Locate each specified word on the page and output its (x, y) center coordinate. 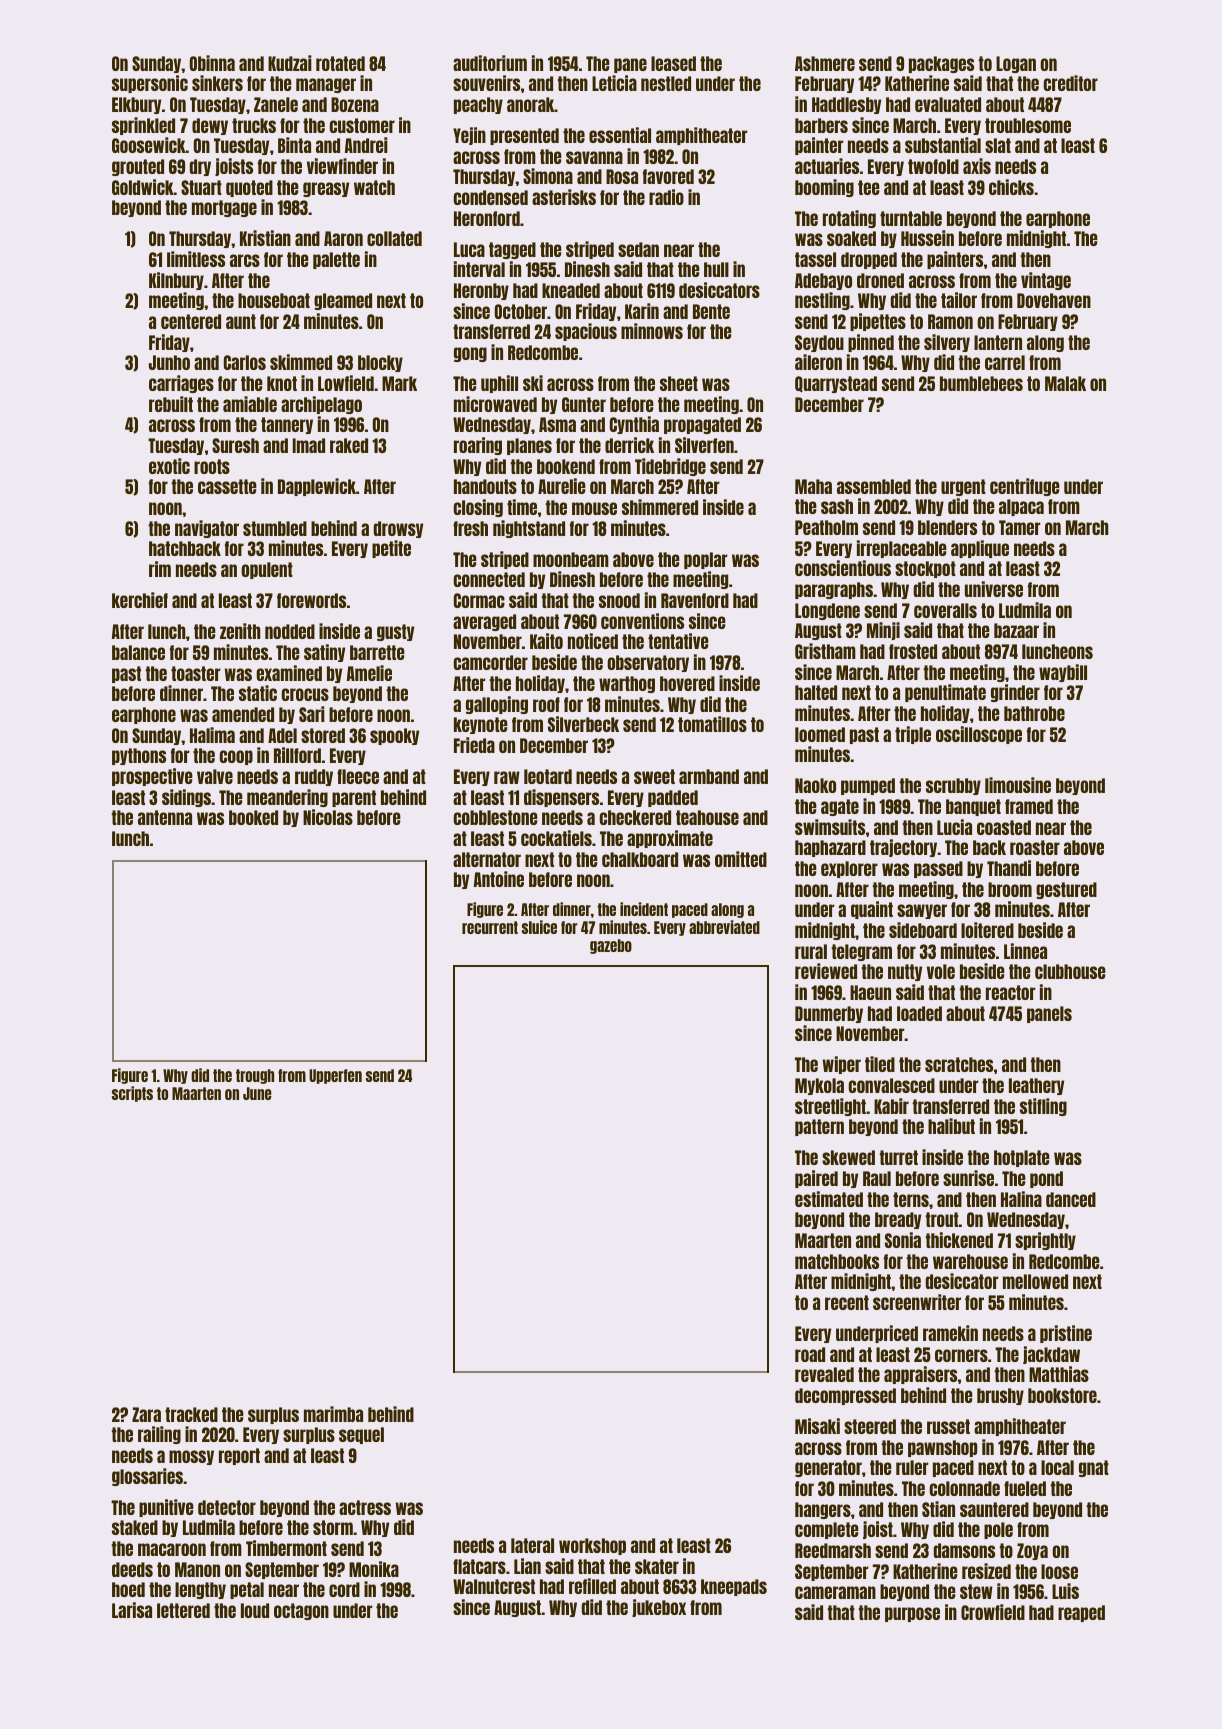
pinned (871, 343)
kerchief (140, 600)
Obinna (212, 63)
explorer (849, 869)
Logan (1016, 64)
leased (673, 63)
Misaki (817, 1426)
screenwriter (917, 1302)
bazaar (1016, 630)
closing (478, 508)
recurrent (490, 927)
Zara (146, 1414)
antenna (165, 817)
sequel (361, 1435)
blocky (380, 363)
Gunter (584, 404)
